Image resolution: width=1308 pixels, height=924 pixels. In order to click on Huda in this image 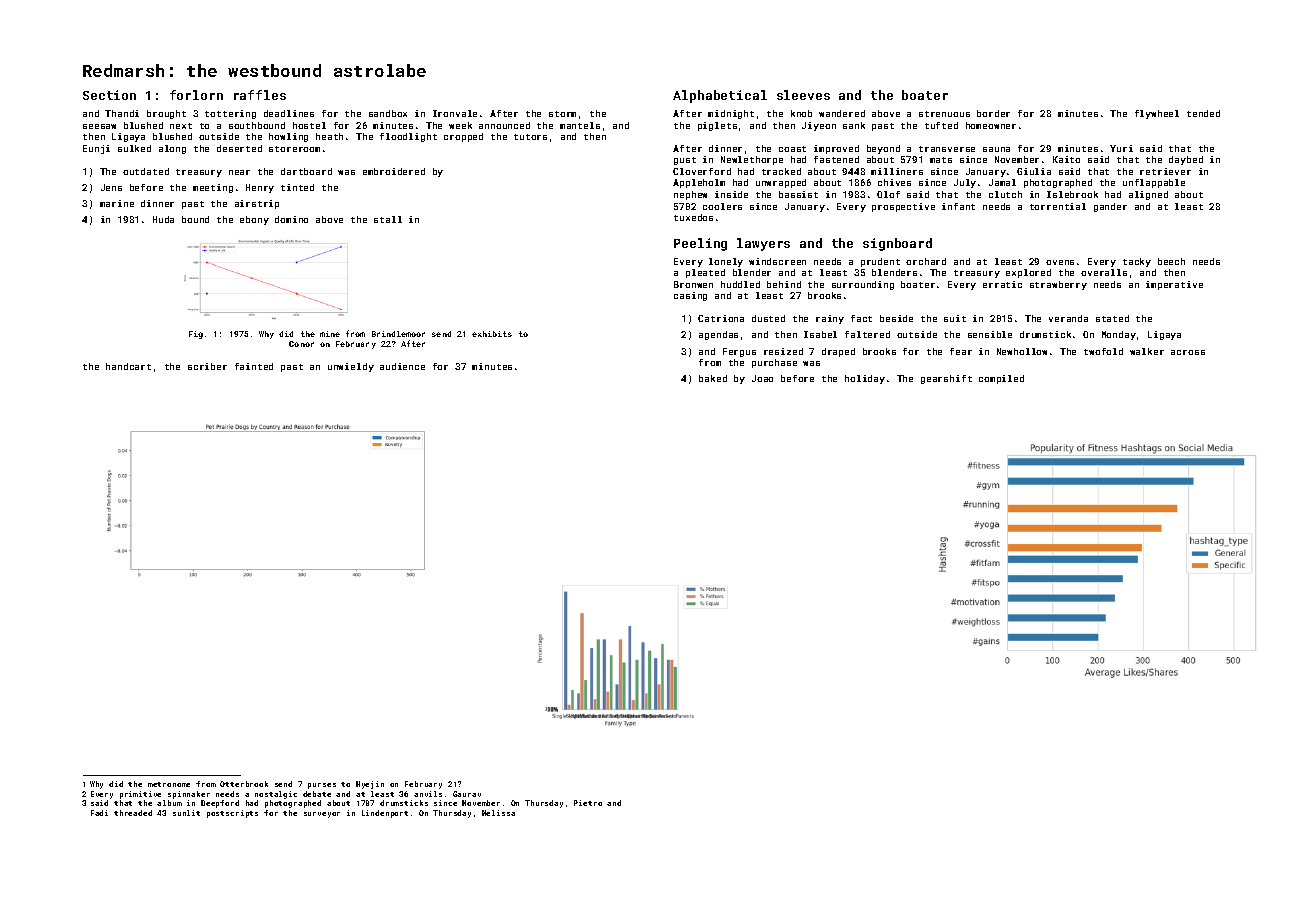, I will do `click(163, 219)`.
